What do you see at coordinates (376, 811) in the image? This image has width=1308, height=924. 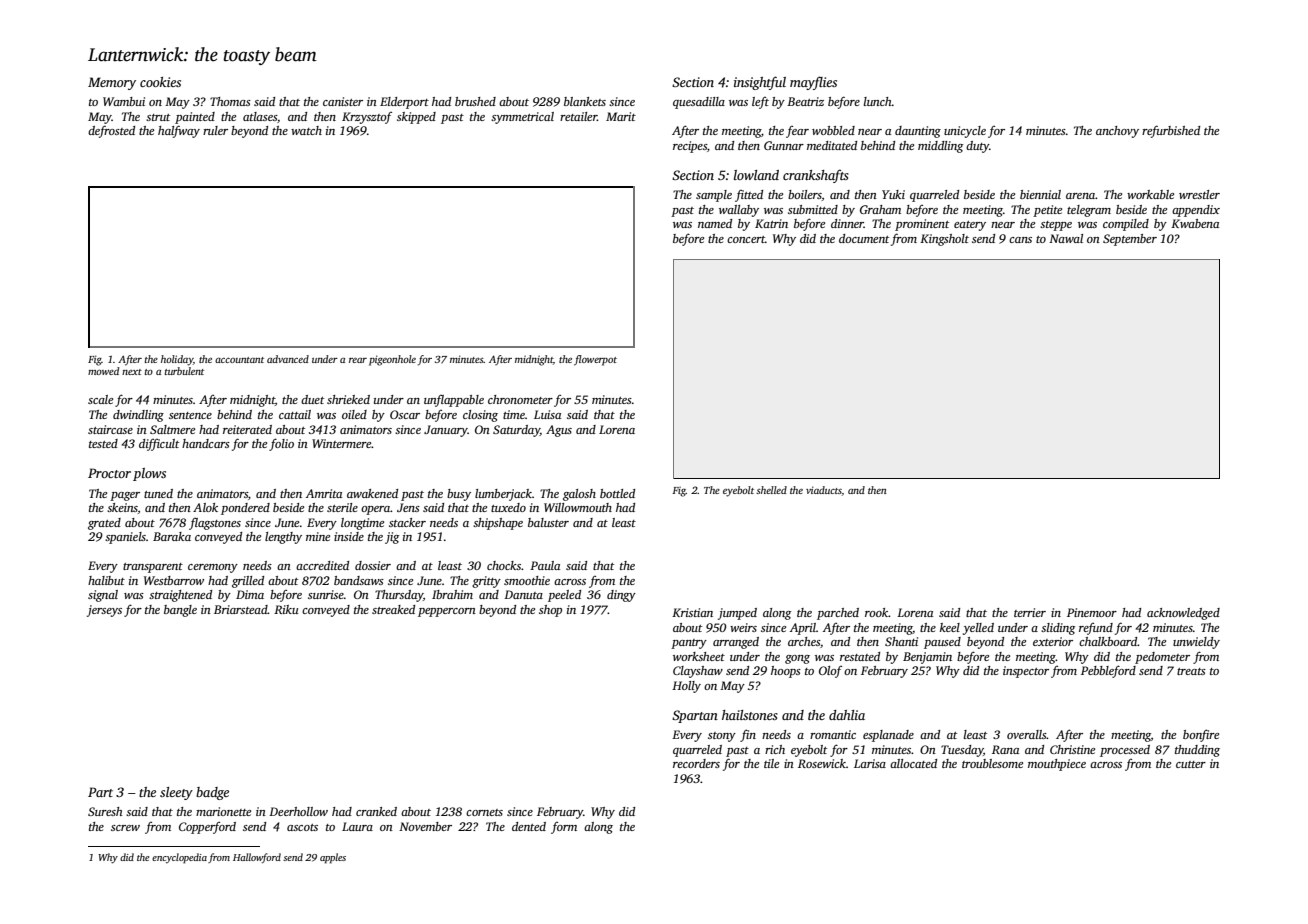 I see `cranked` at bounding box center [376, 811].
